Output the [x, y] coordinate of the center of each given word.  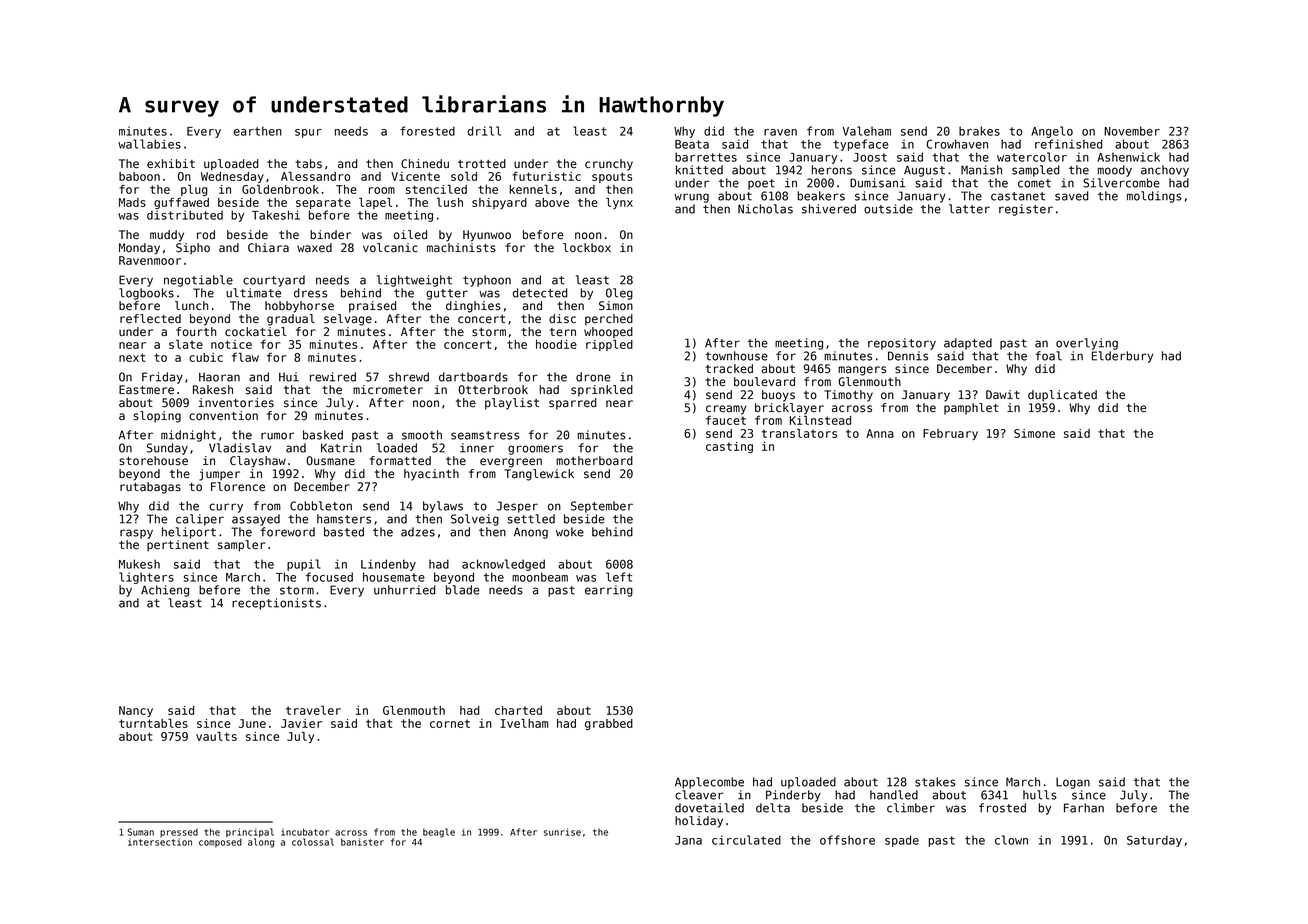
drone [593, 377]
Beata [692, 144]
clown [1011, 840]
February [950, 434]
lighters [146, 578]
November [1132, 131]
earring [609, 591]
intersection [160, 842]
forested [427, 131]
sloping [157, 417]
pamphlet [971, 408]
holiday [699, 822]
